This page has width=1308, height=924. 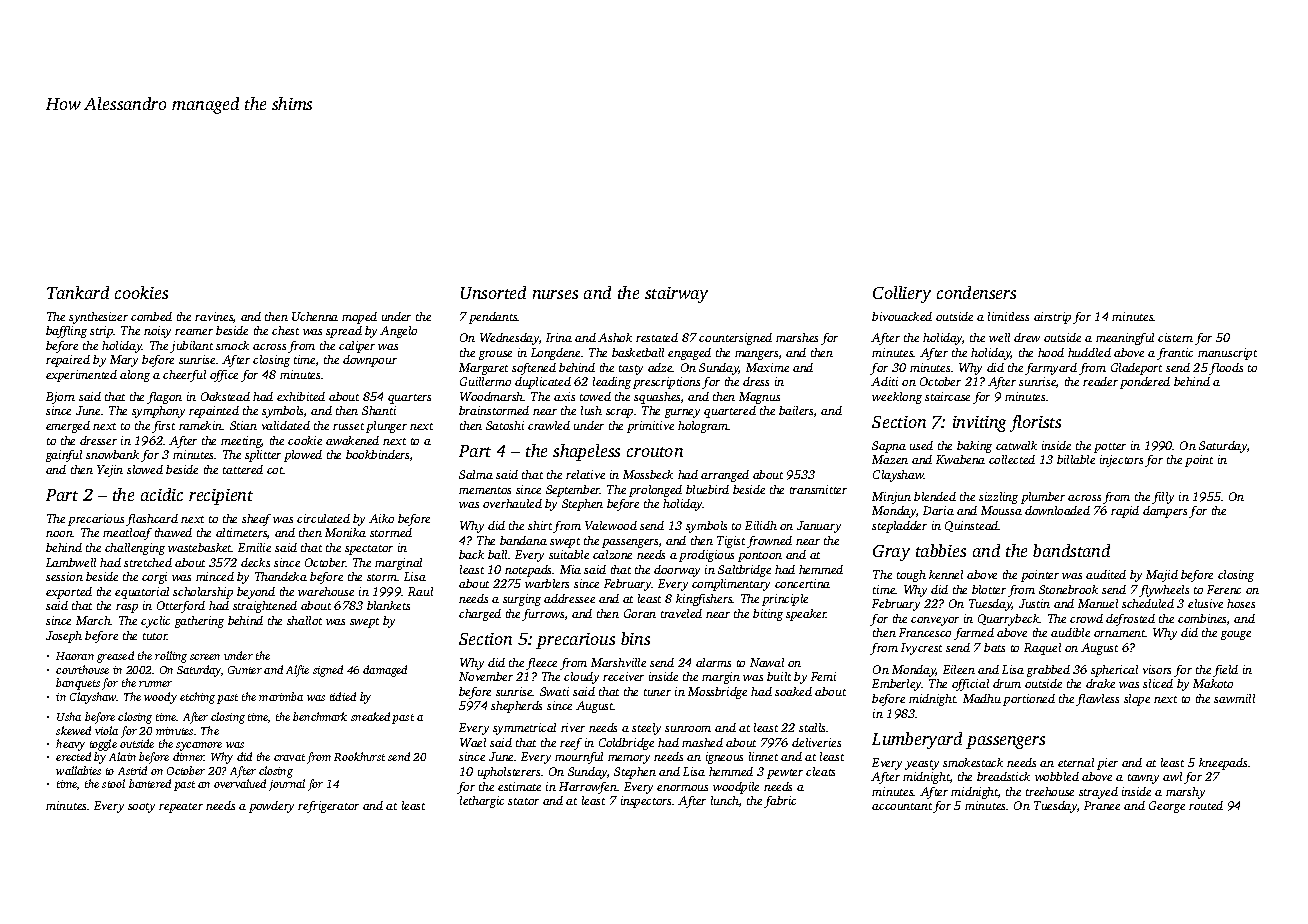 I want to click on cyclic, so click(x=155, y=622).
